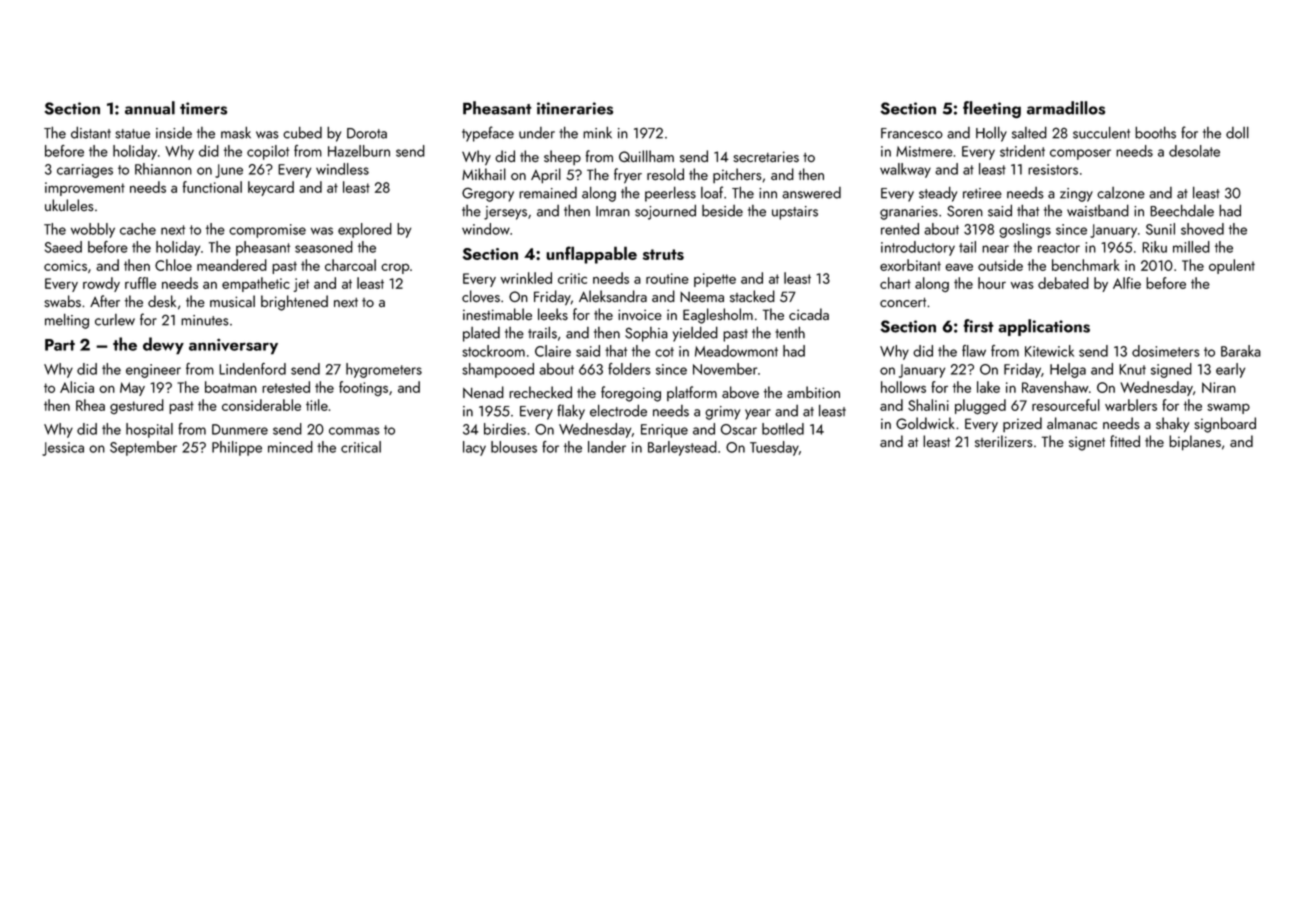 This screenshot has width=1308, height=924. What do you see at coordinates (774, 448) in the screenshot?
I see `Tuesday` at bounding box center [774, 448].
